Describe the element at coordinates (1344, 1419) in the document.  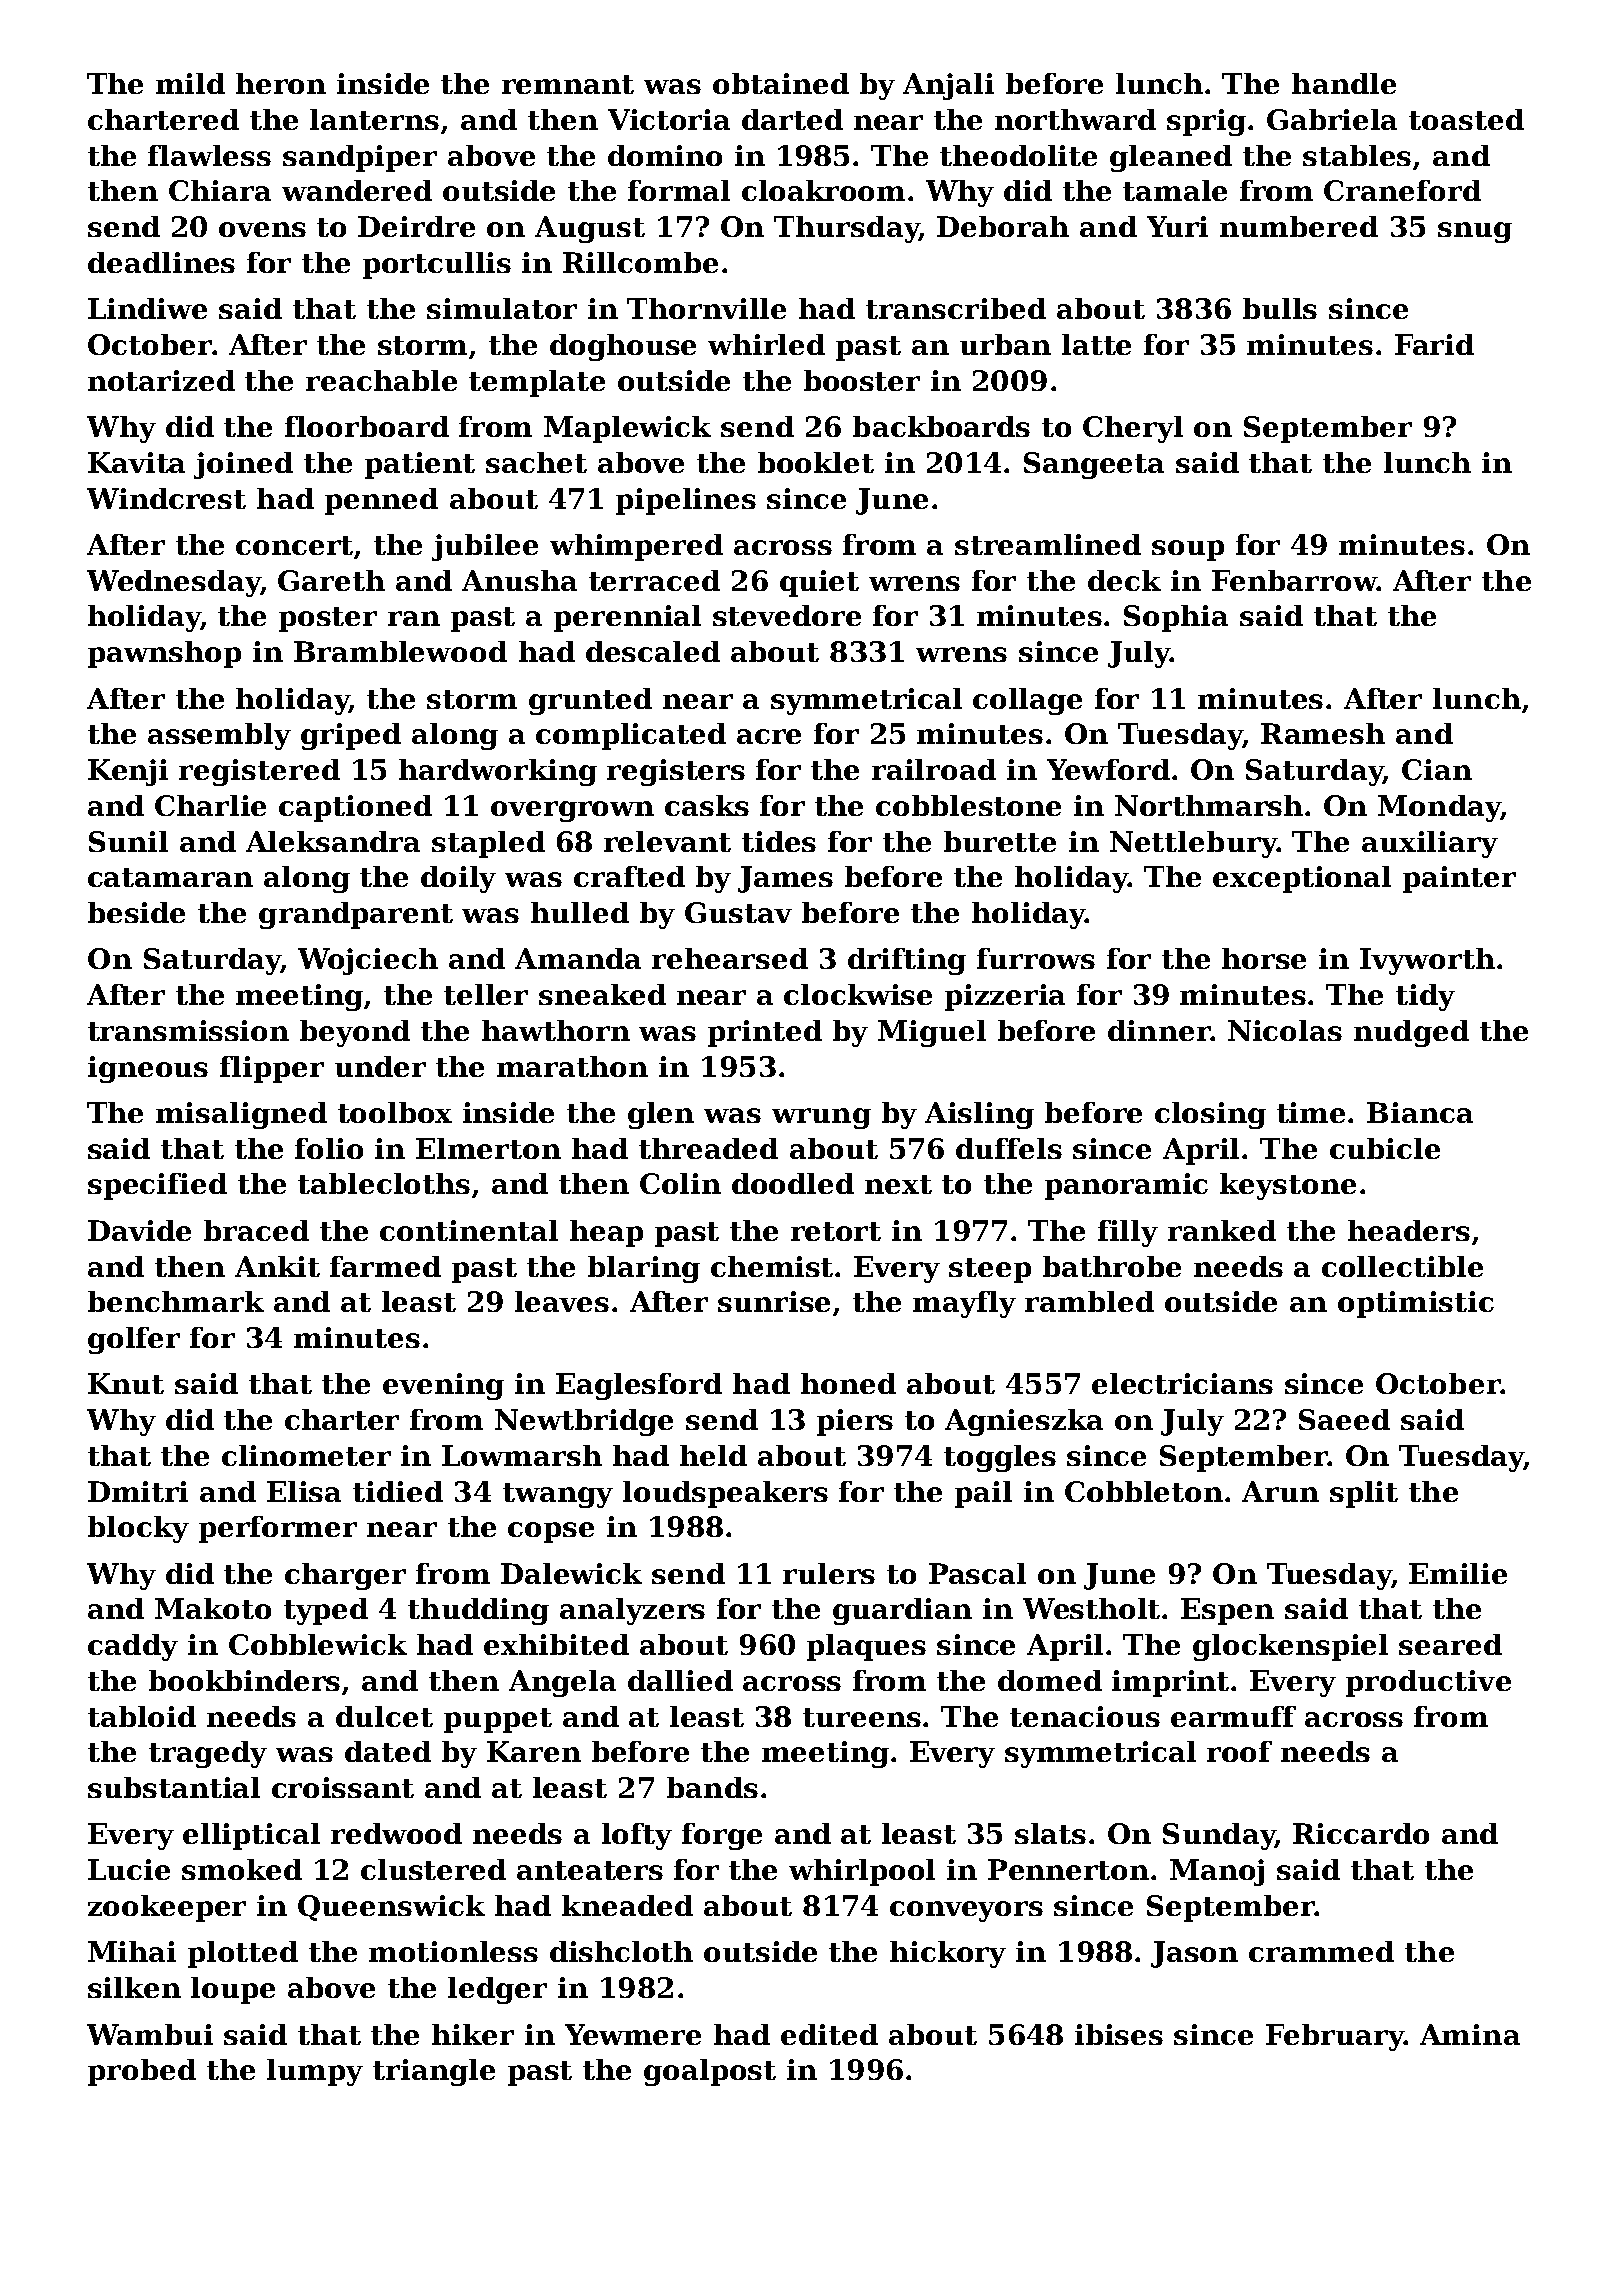
I see `Saeed` at that location.
